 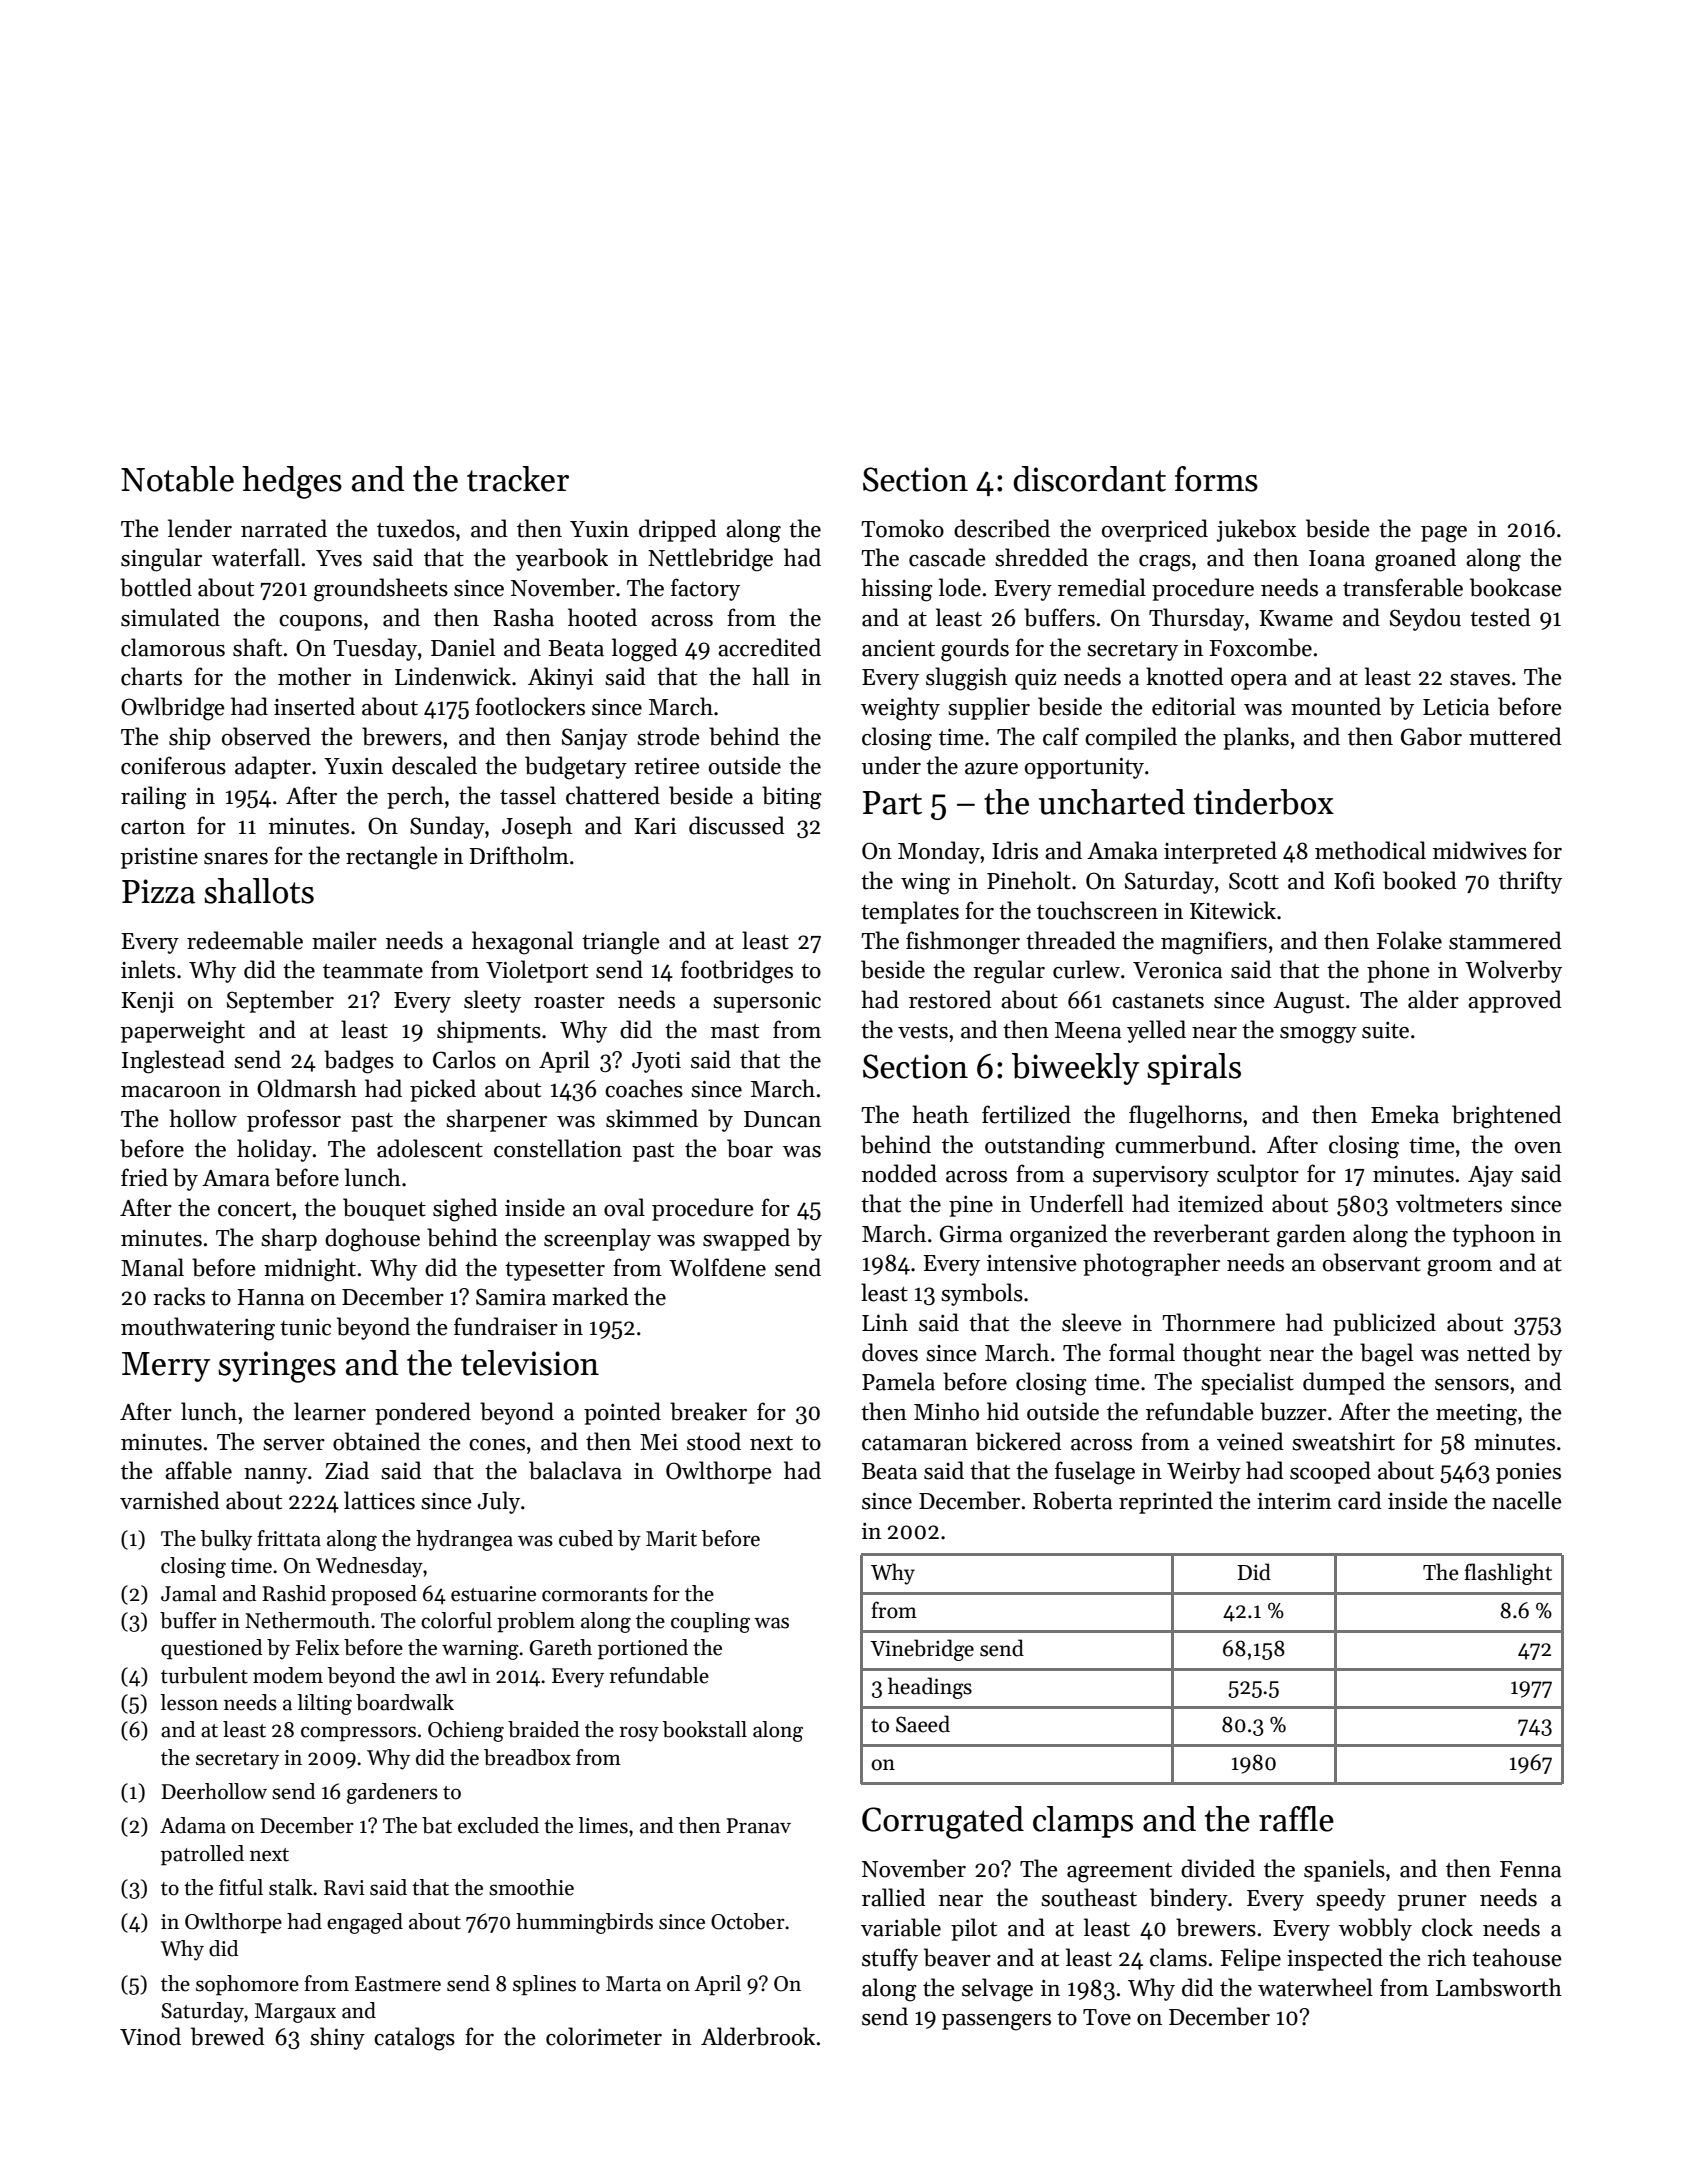 I want to click on descaled, so click(x=434, y=765).
